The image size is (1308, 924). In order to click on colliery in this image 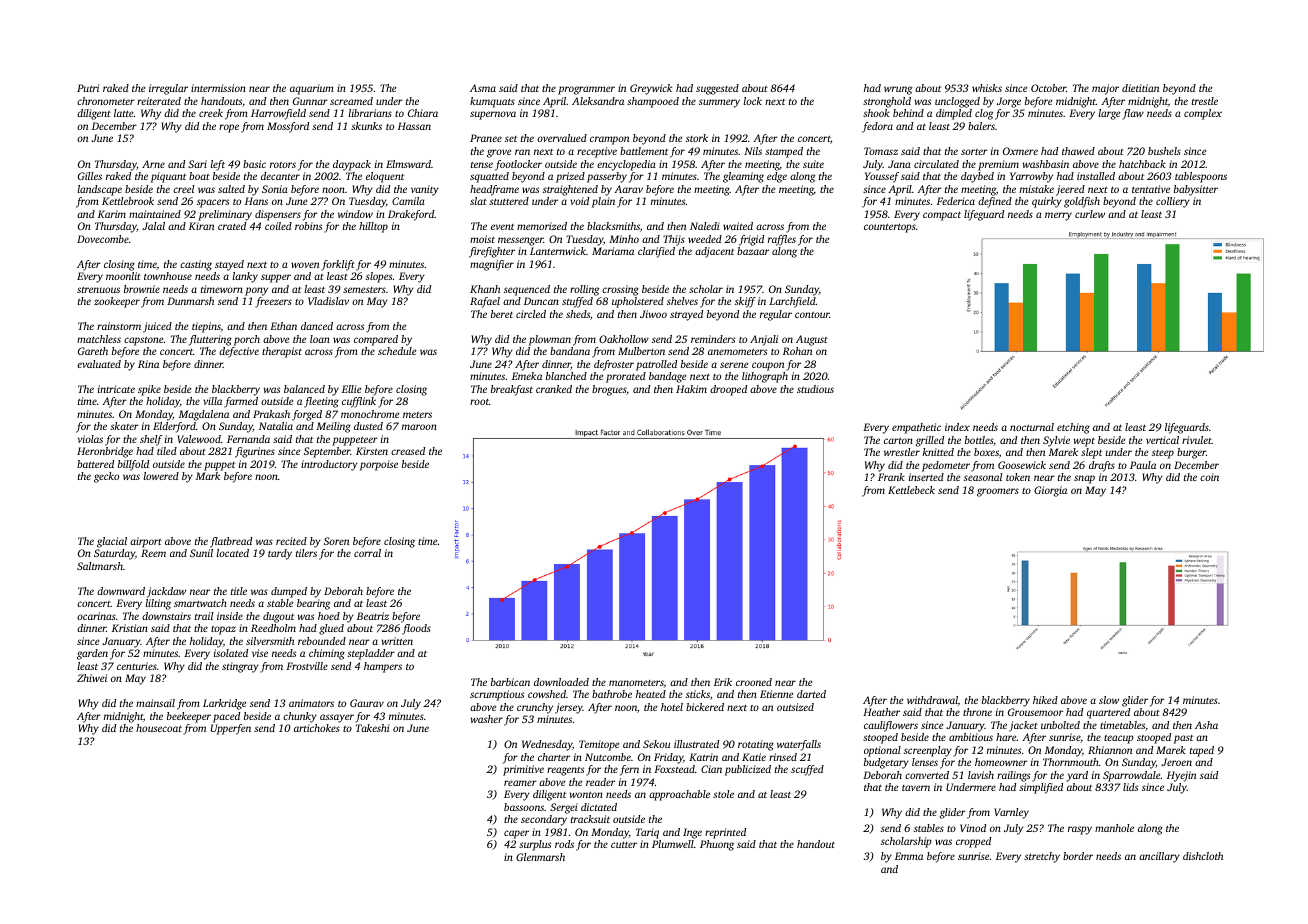, I will do `click(1173, 202)`.
